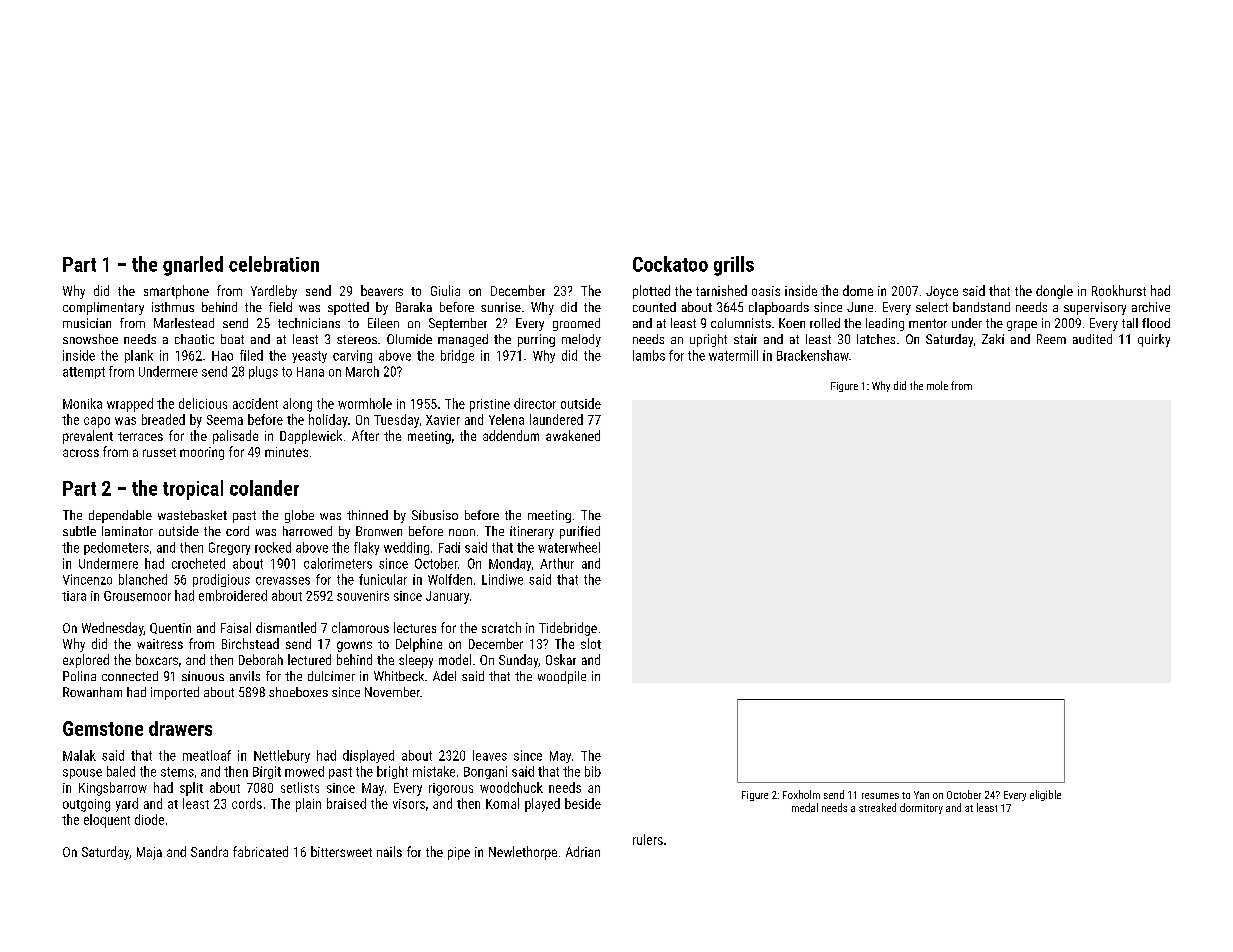 The image size is (1233, 952). Describe the element at coordinates (274, 264) in the screenshot. I see `celebration` at that location.
